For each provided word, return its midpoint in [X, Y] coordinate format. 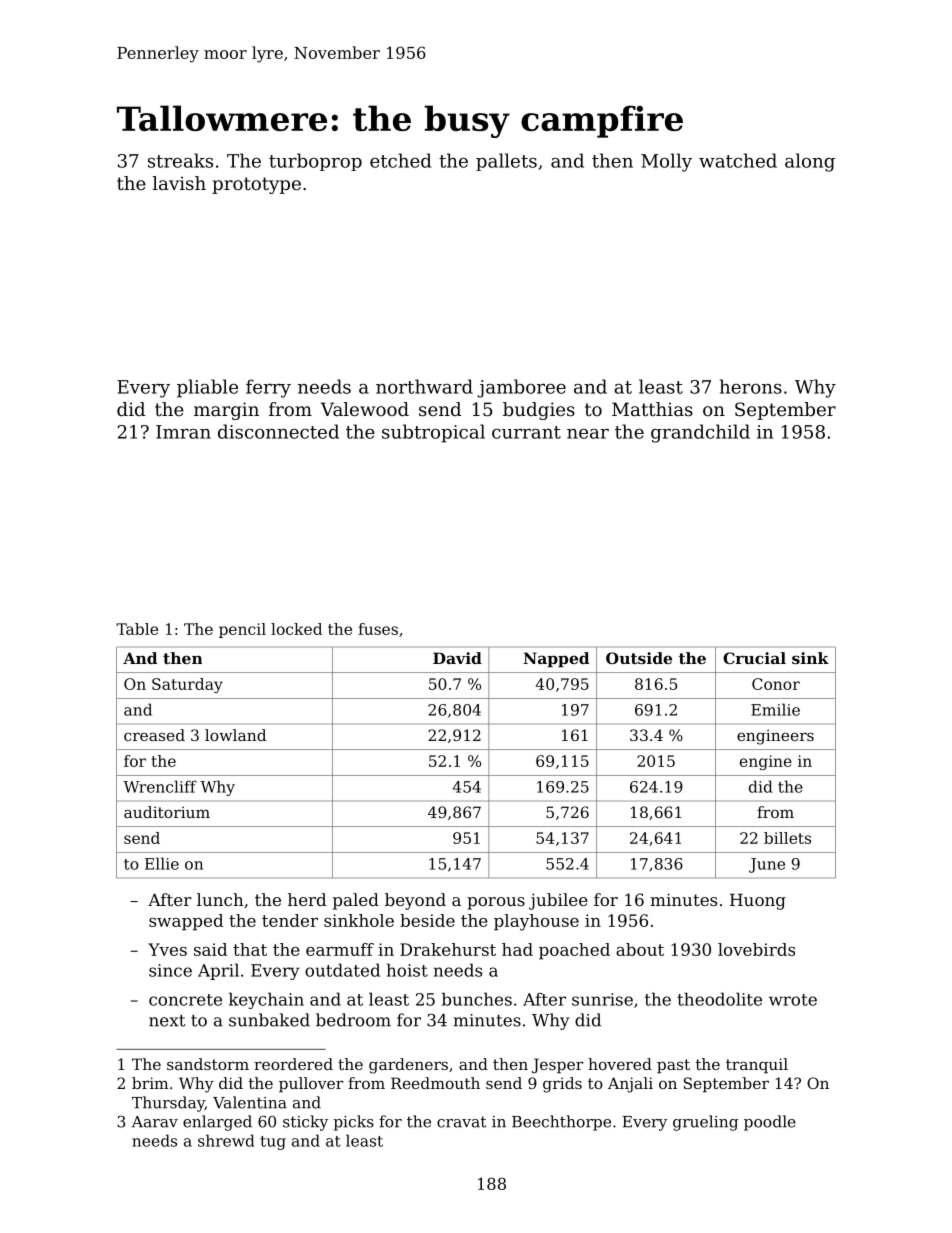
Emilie [775, 709]
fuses [378, 629]
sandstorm [208, 1064]
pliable [207, 388]
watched [738, 160]
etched [400, 160]
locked [296, 629]
